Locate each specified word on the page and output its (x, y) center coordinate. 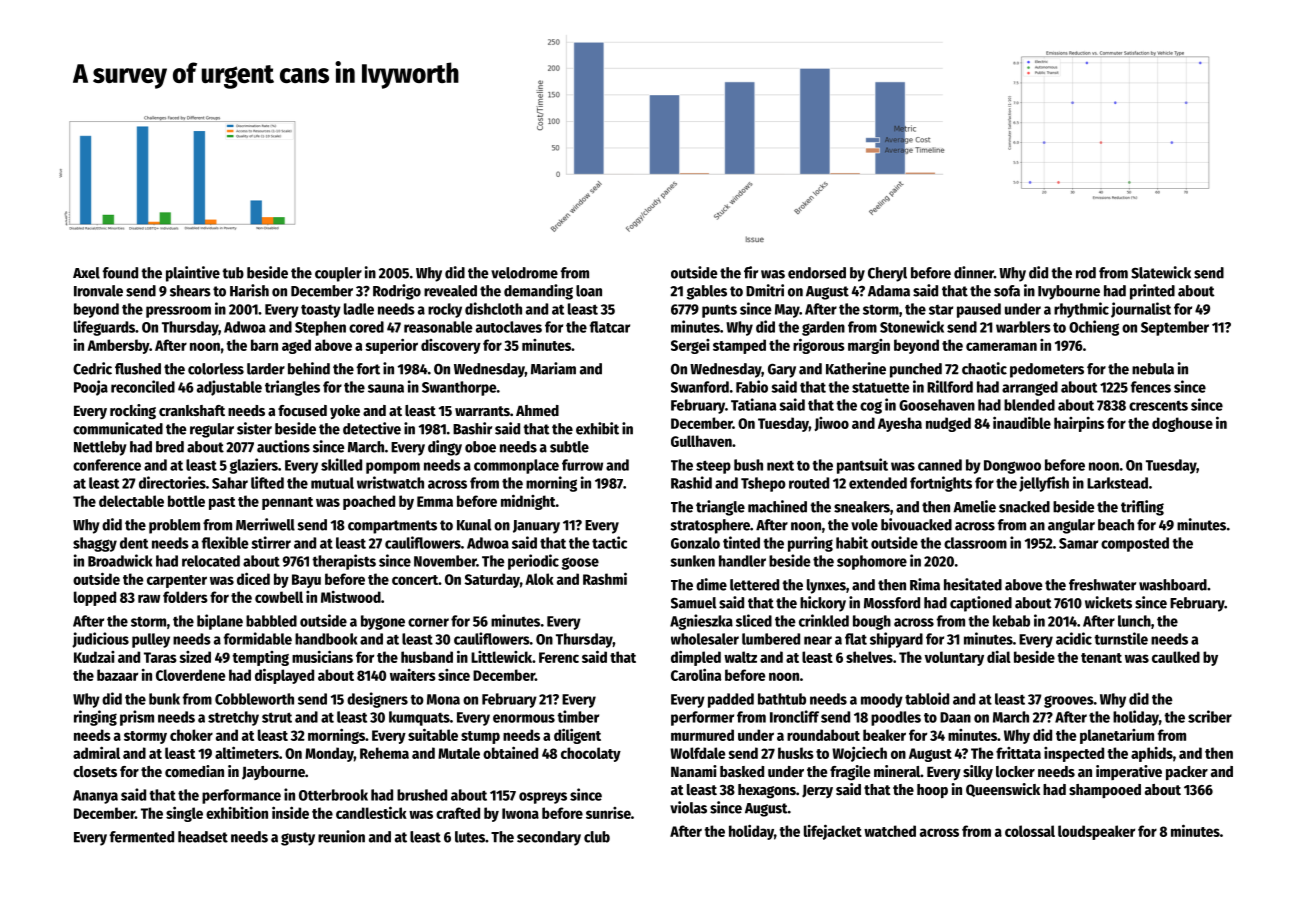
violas (688, 807)
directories (172, 482)
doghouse (1182, 424)
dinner (974, 272)
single (184, 814)
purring (810, 544)
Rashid (691, 482)
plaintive (193, 274)
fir (751, 272)
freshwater (1102, 585)
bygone (383, 622)
